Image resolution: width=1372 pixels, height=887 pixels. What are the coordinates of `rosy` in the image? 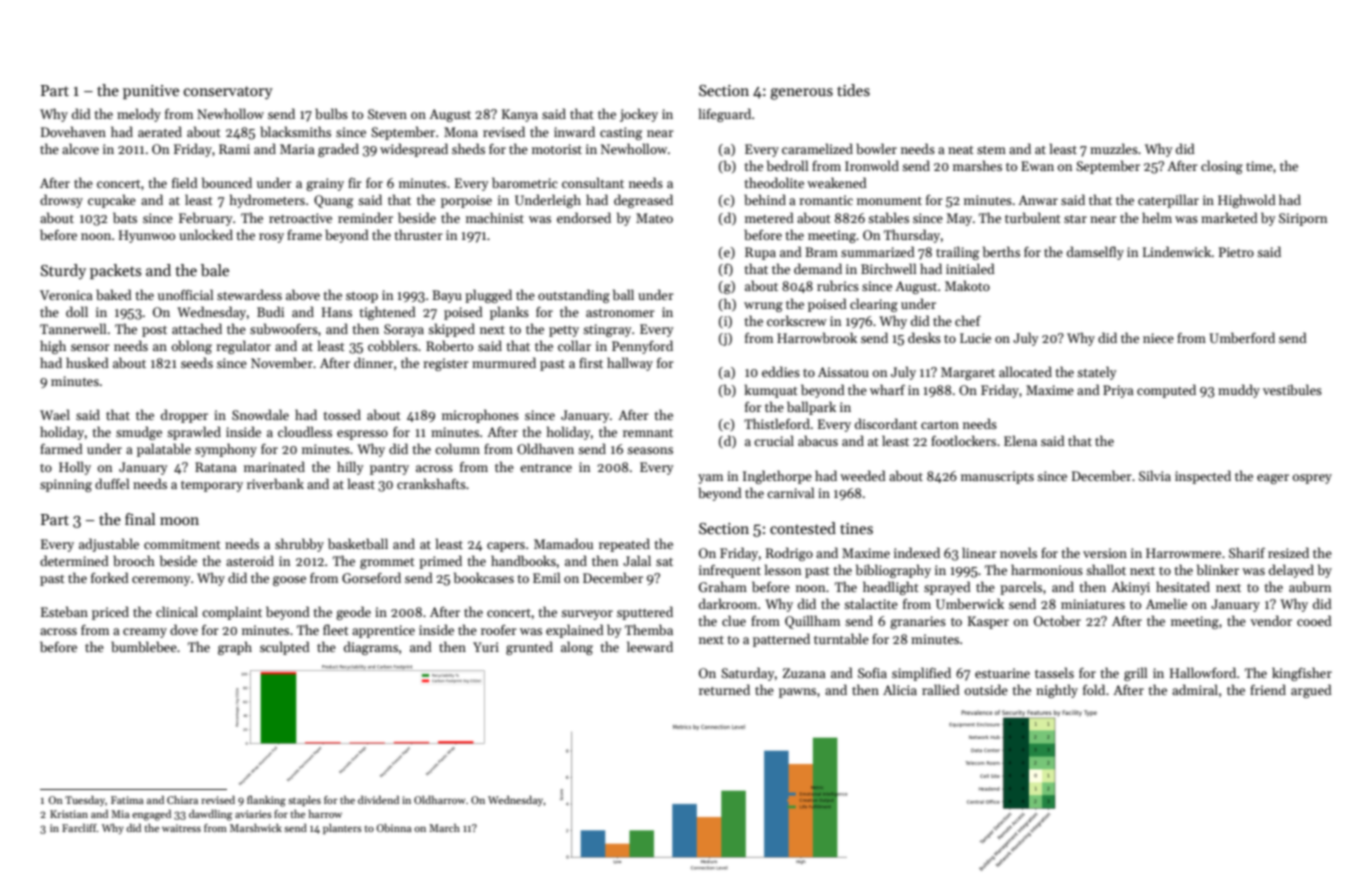 It's located at (271, 238).
